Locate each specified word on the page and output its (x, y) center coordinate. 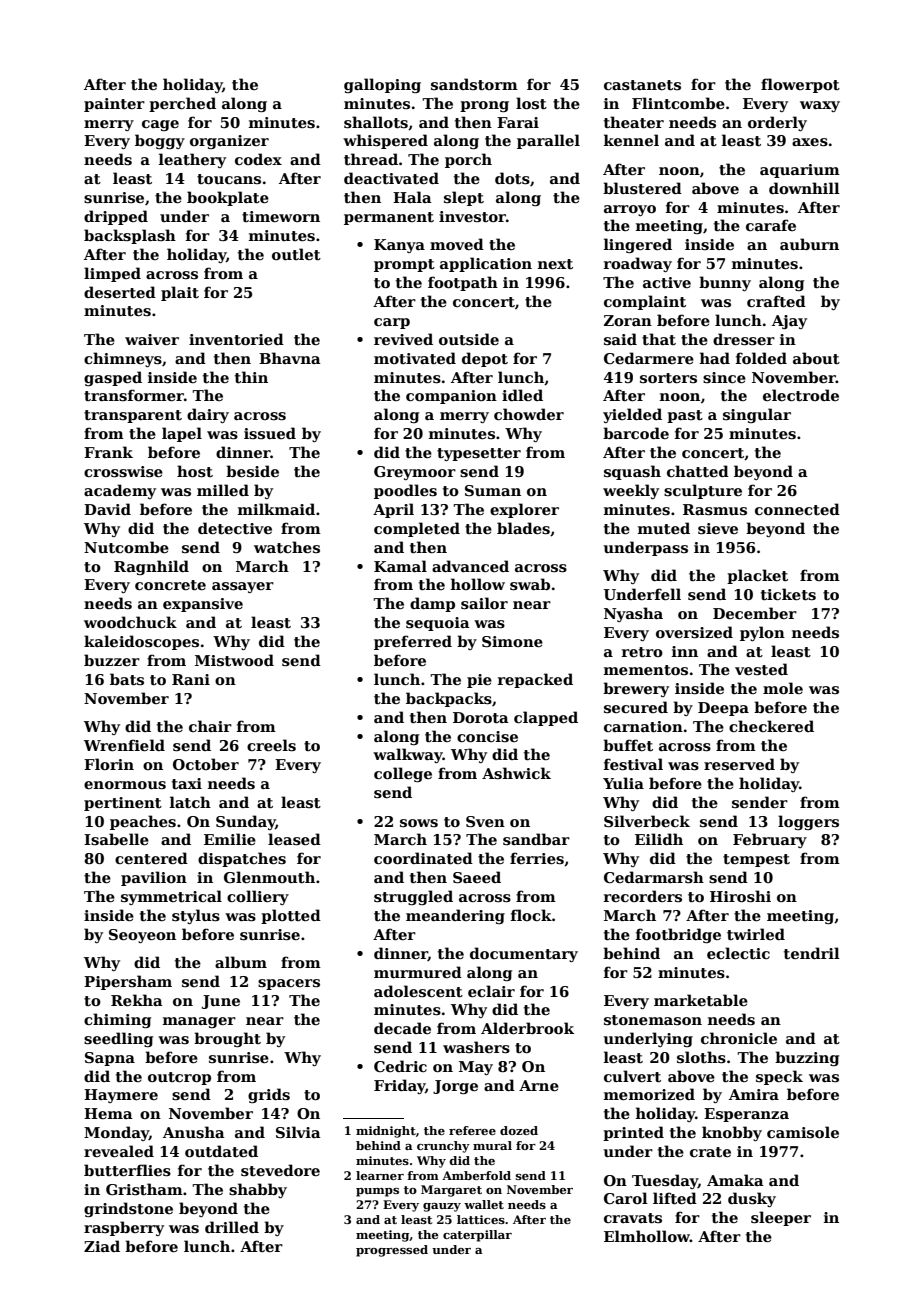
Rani (191, 679)
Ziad (102, 1246)
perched (182, 104)
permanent (389, 218)
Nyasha (633, 614)
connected (797, 509)
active (667, 282)
